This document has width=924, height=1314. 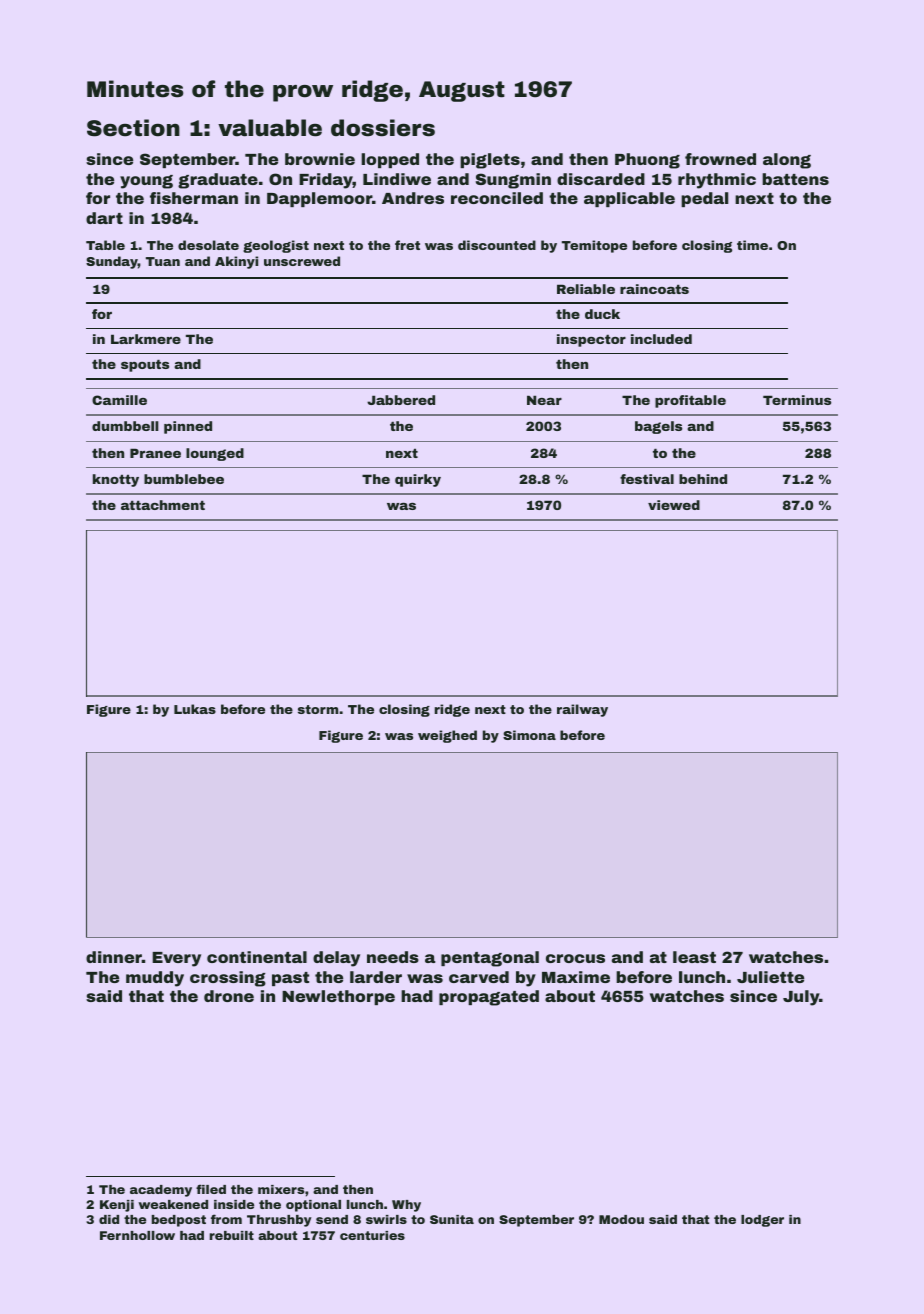 I want to click on Jabbered, so click(x=401, y=400).
